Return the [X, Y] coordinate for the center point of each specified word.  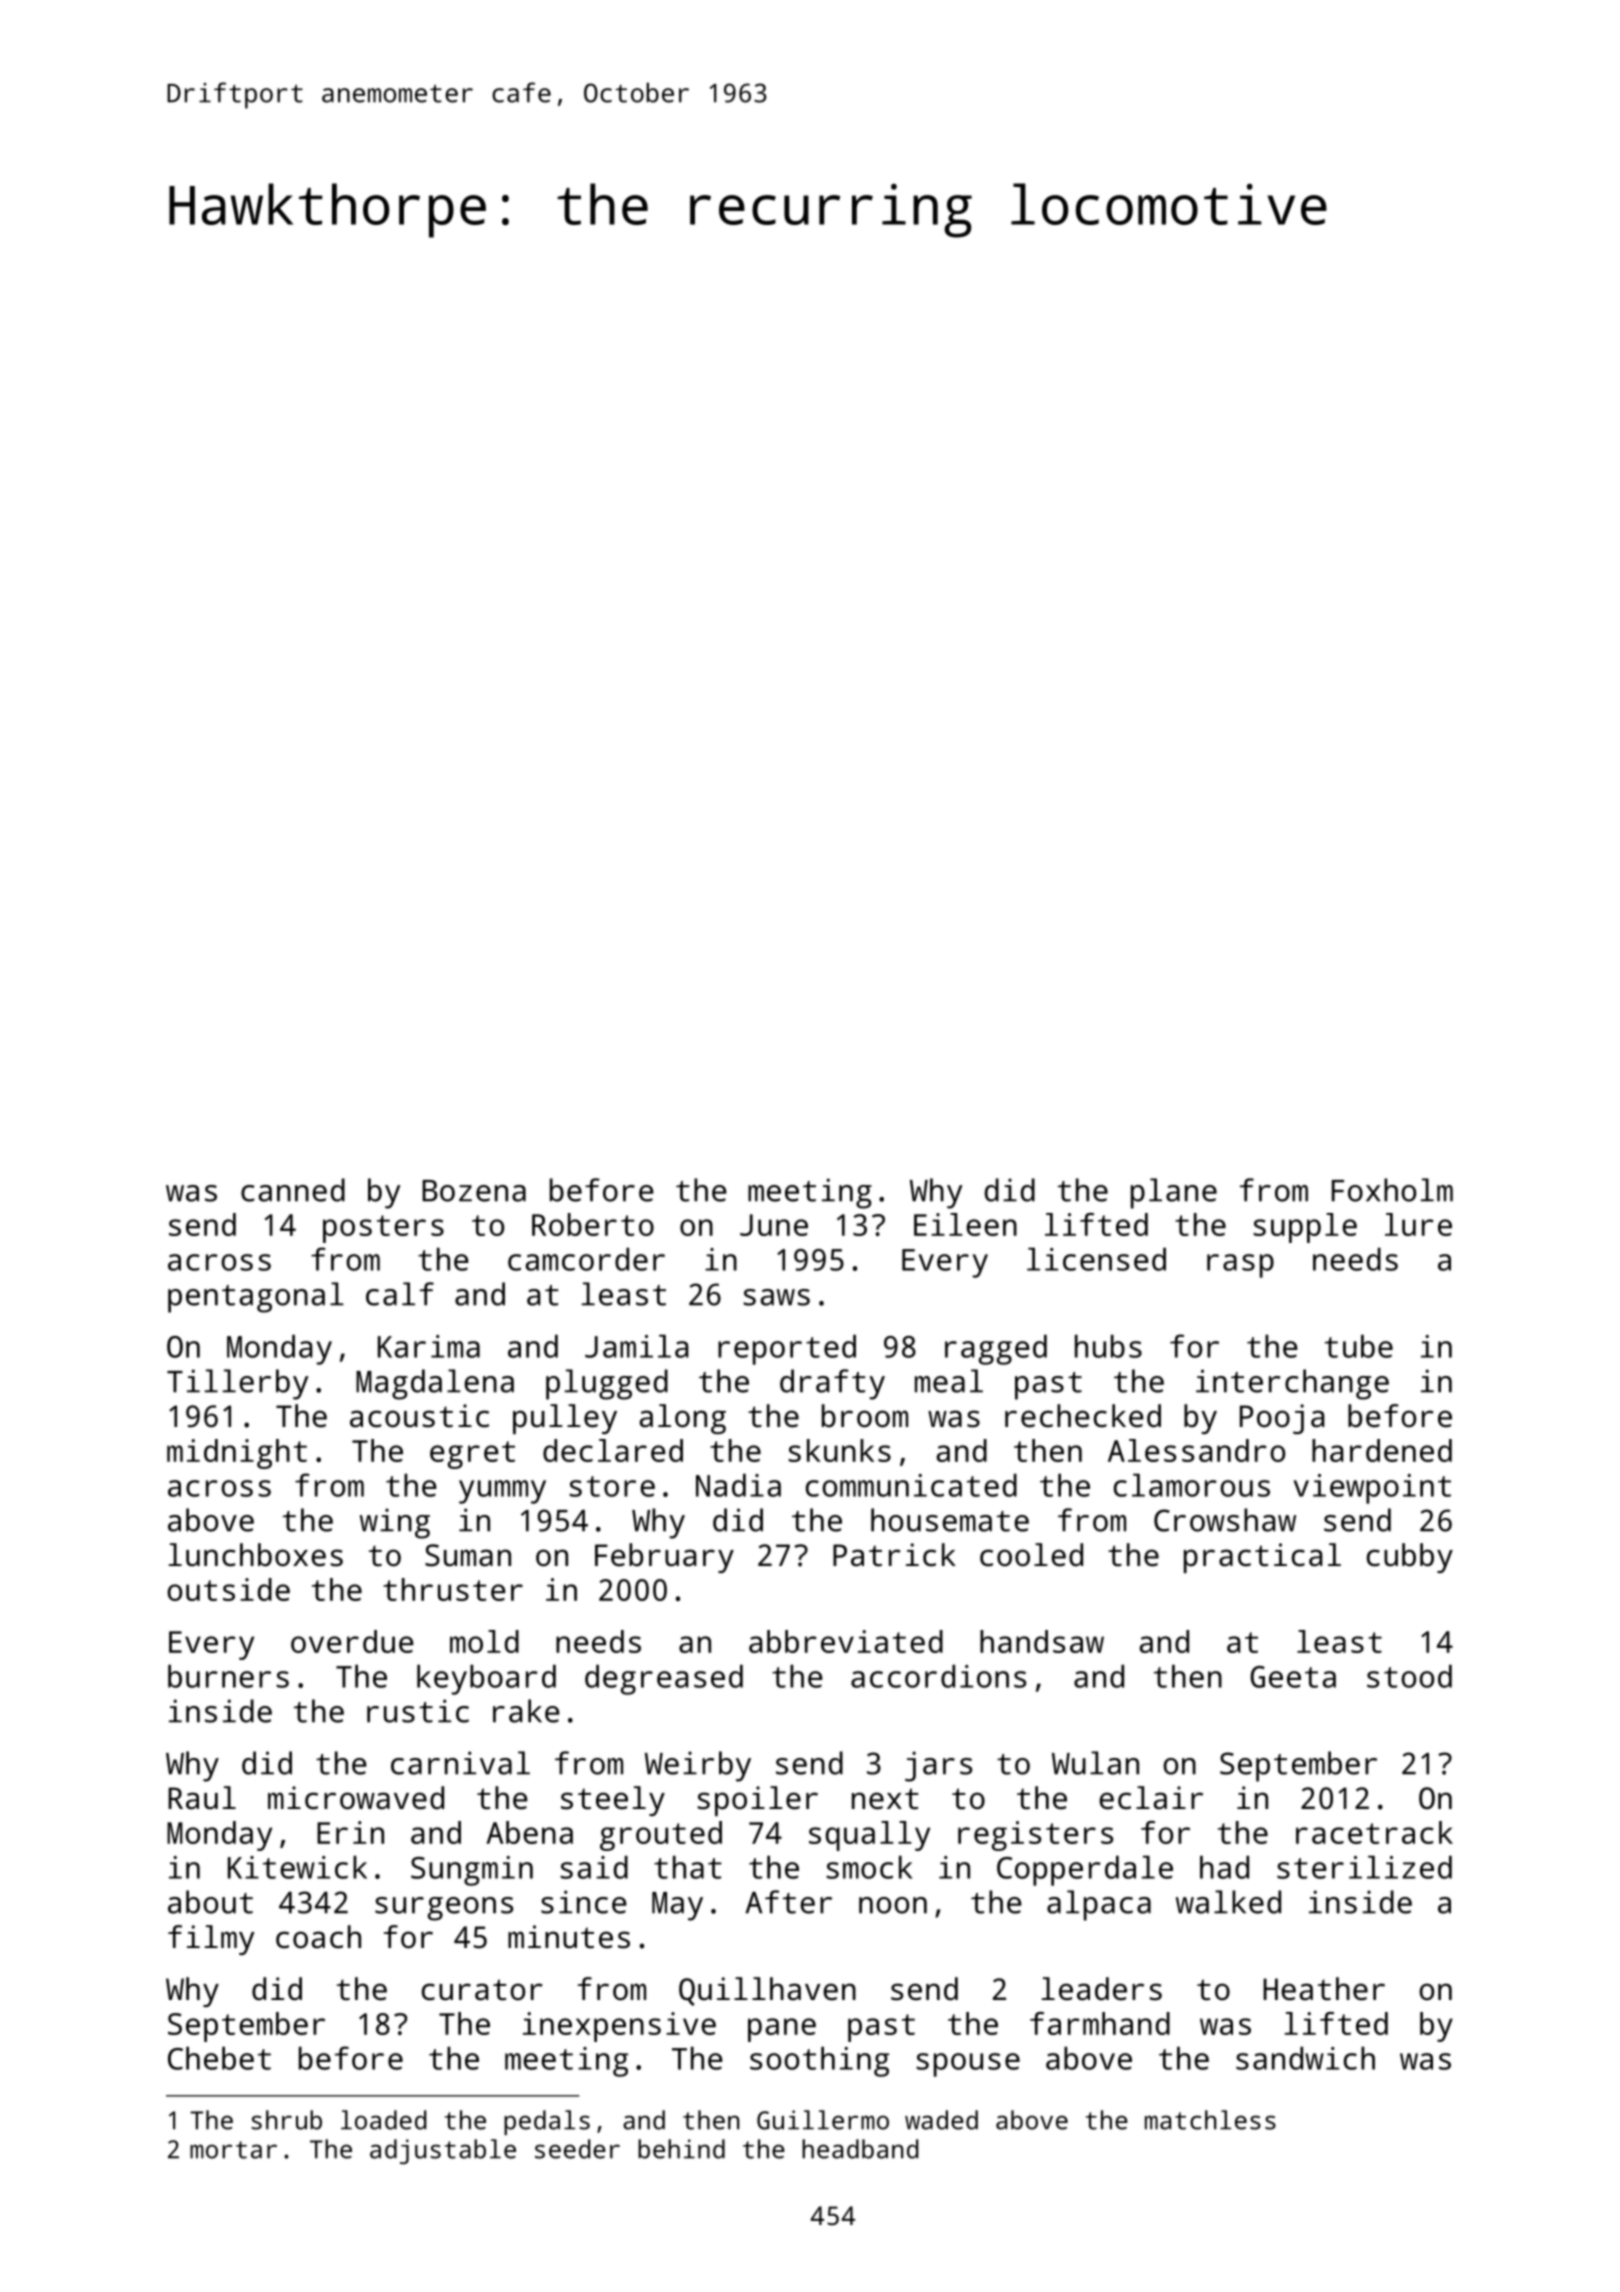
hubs [1108, 1346]
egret [472, 1455]
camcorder [586, 1259]
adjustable [443, 2151]
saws [776, 1297]
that [688, 1867]
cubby [1410, 1558]
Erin [350, 1832]
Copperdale [1085, 1870]
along [682, 1419]
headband [860, 2149]
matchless [1210, 2120]
